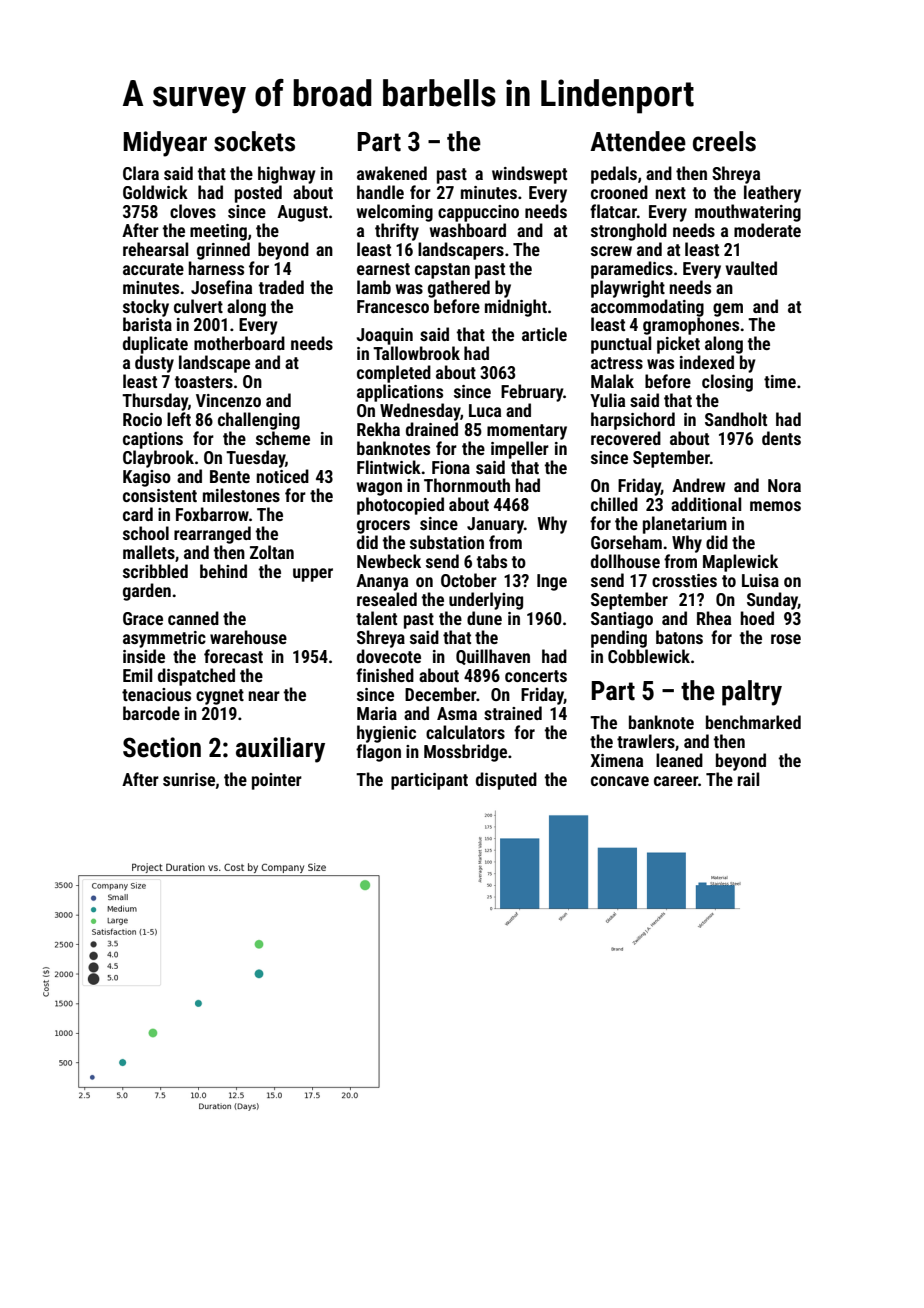  What do you see at coordinates (287, 175) in the image?
I see `highway` at bounding box center [287, 175].
